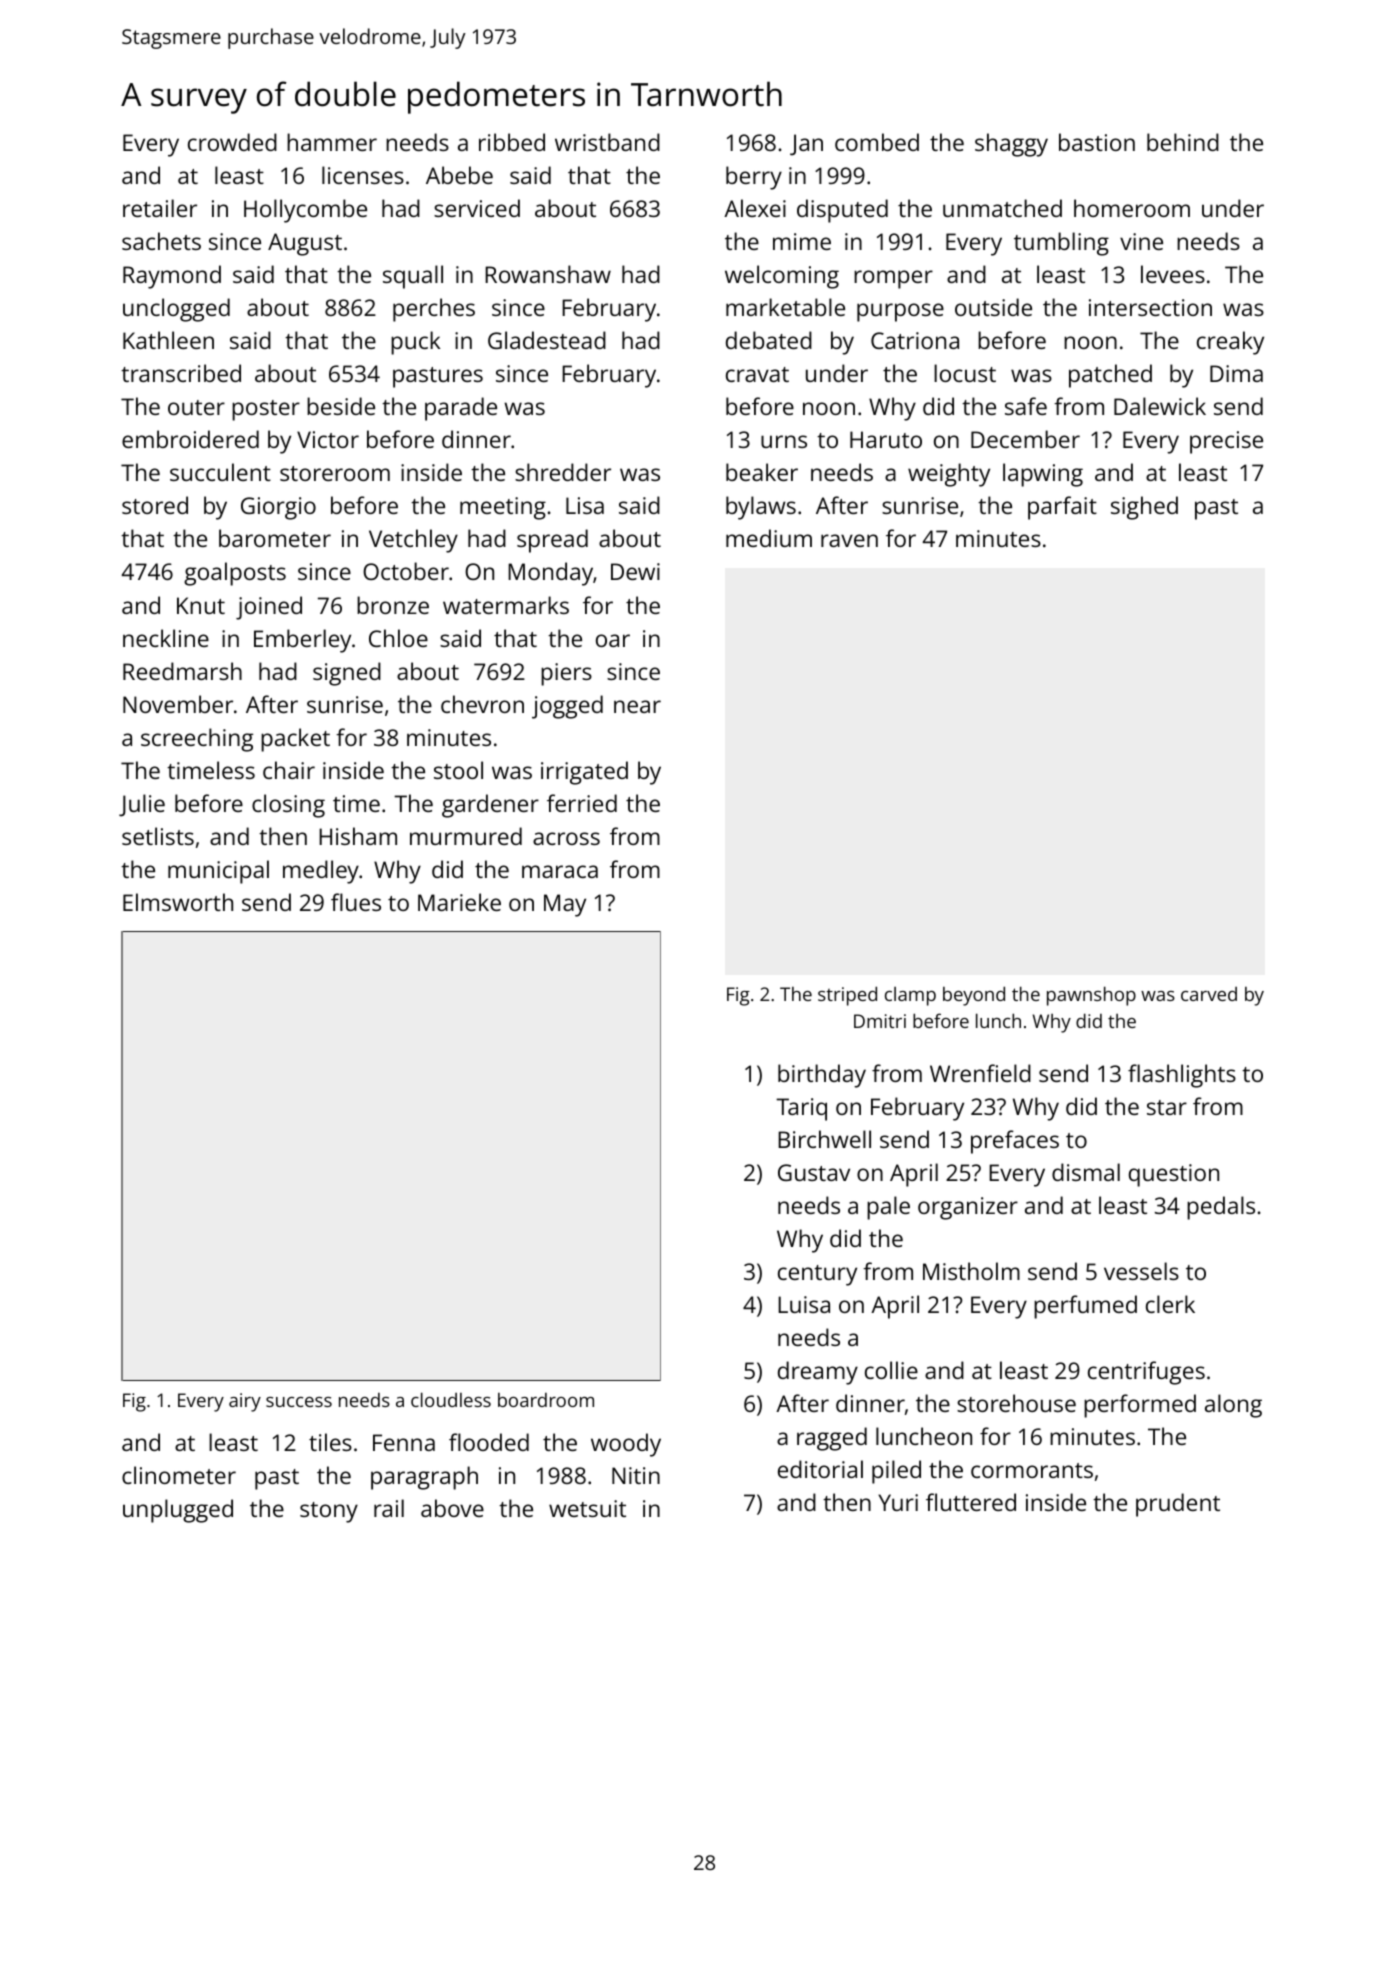 The width and height of the image is (1386, 1969). What do you see at coordinates (178, 1511) in the image?
I see `unplugged` at bounding box center [178, 1511].
